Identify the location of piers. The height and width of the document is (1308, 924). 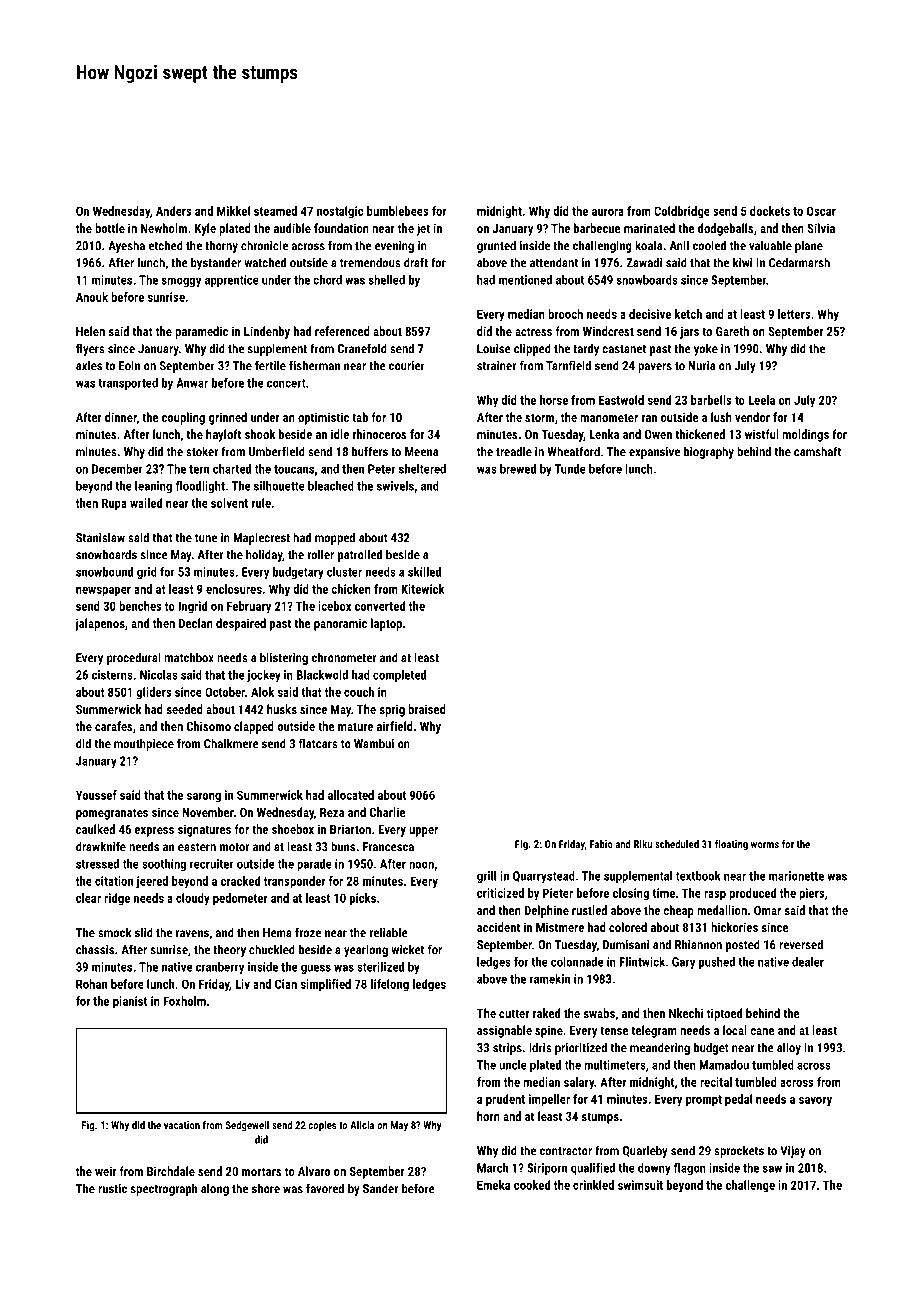
(812, 894).
